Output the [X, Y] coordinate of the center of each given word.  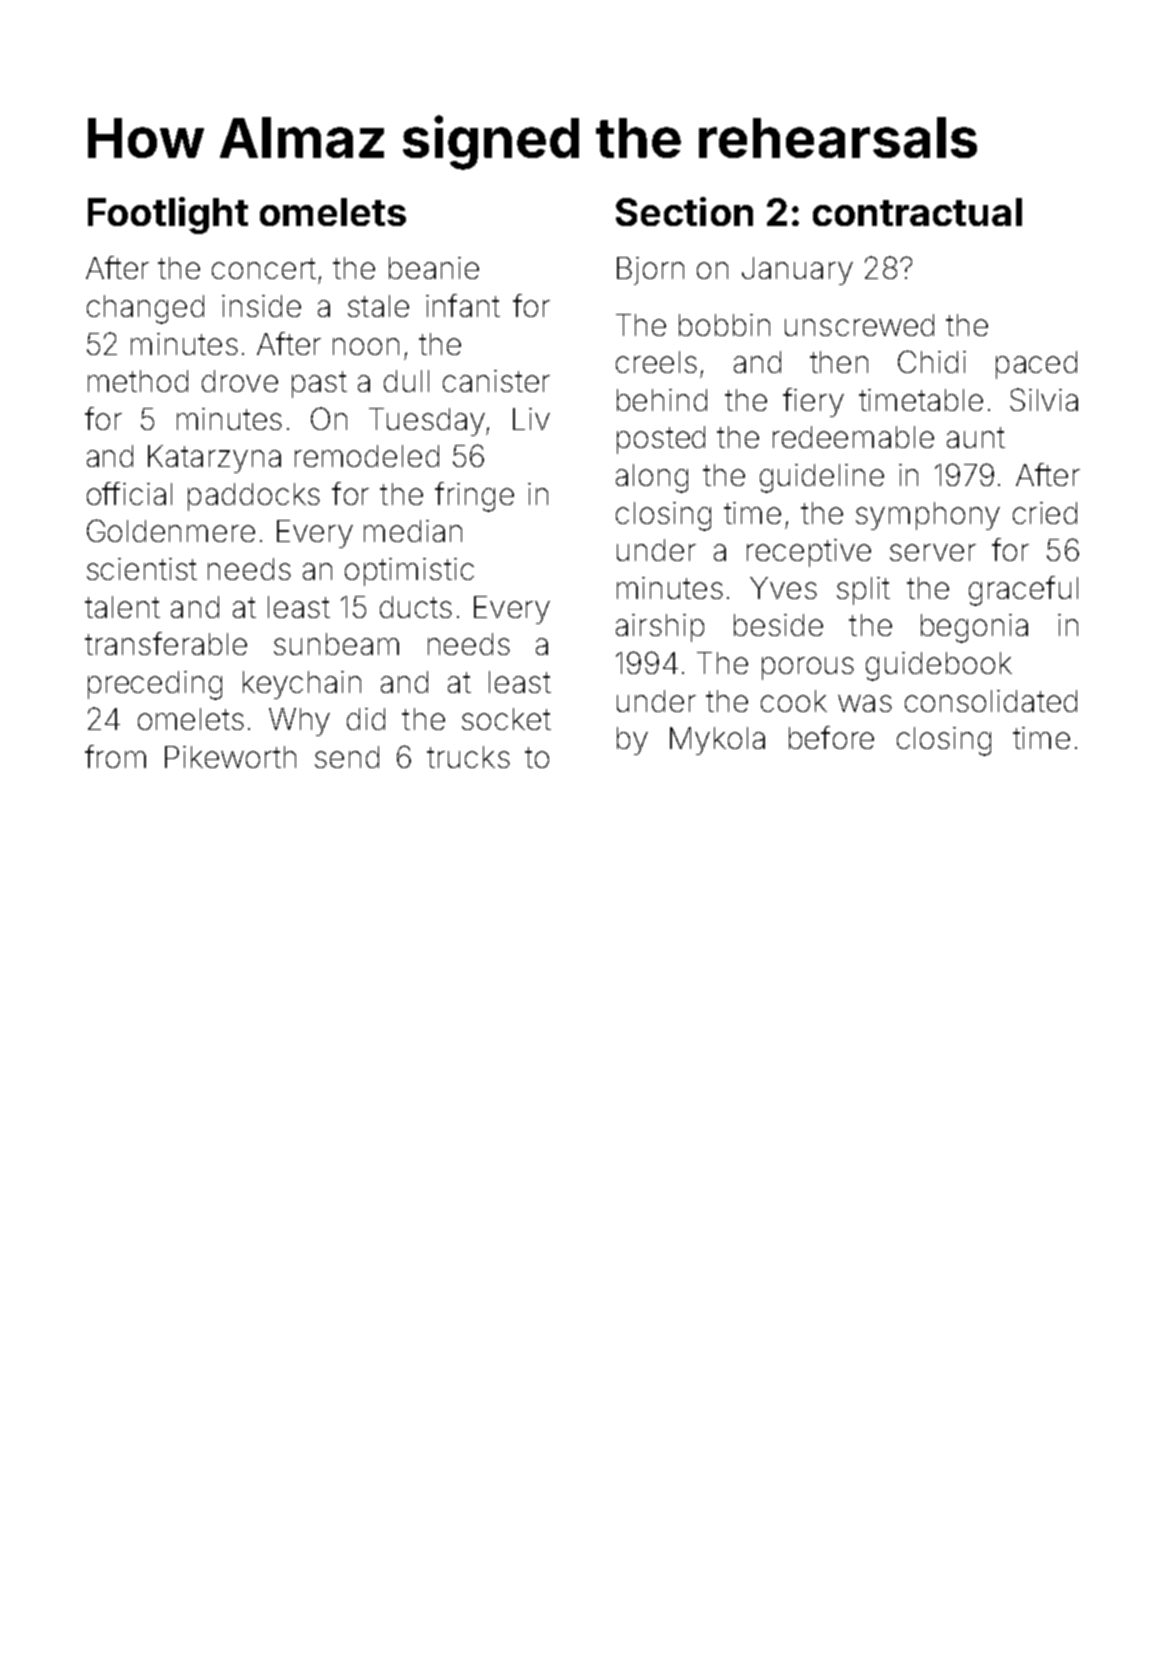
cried [1045, 513]
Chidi [932, 361]
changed [145, 309]
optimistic [409, 572]
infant [463, 305]
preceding [155, 685]
